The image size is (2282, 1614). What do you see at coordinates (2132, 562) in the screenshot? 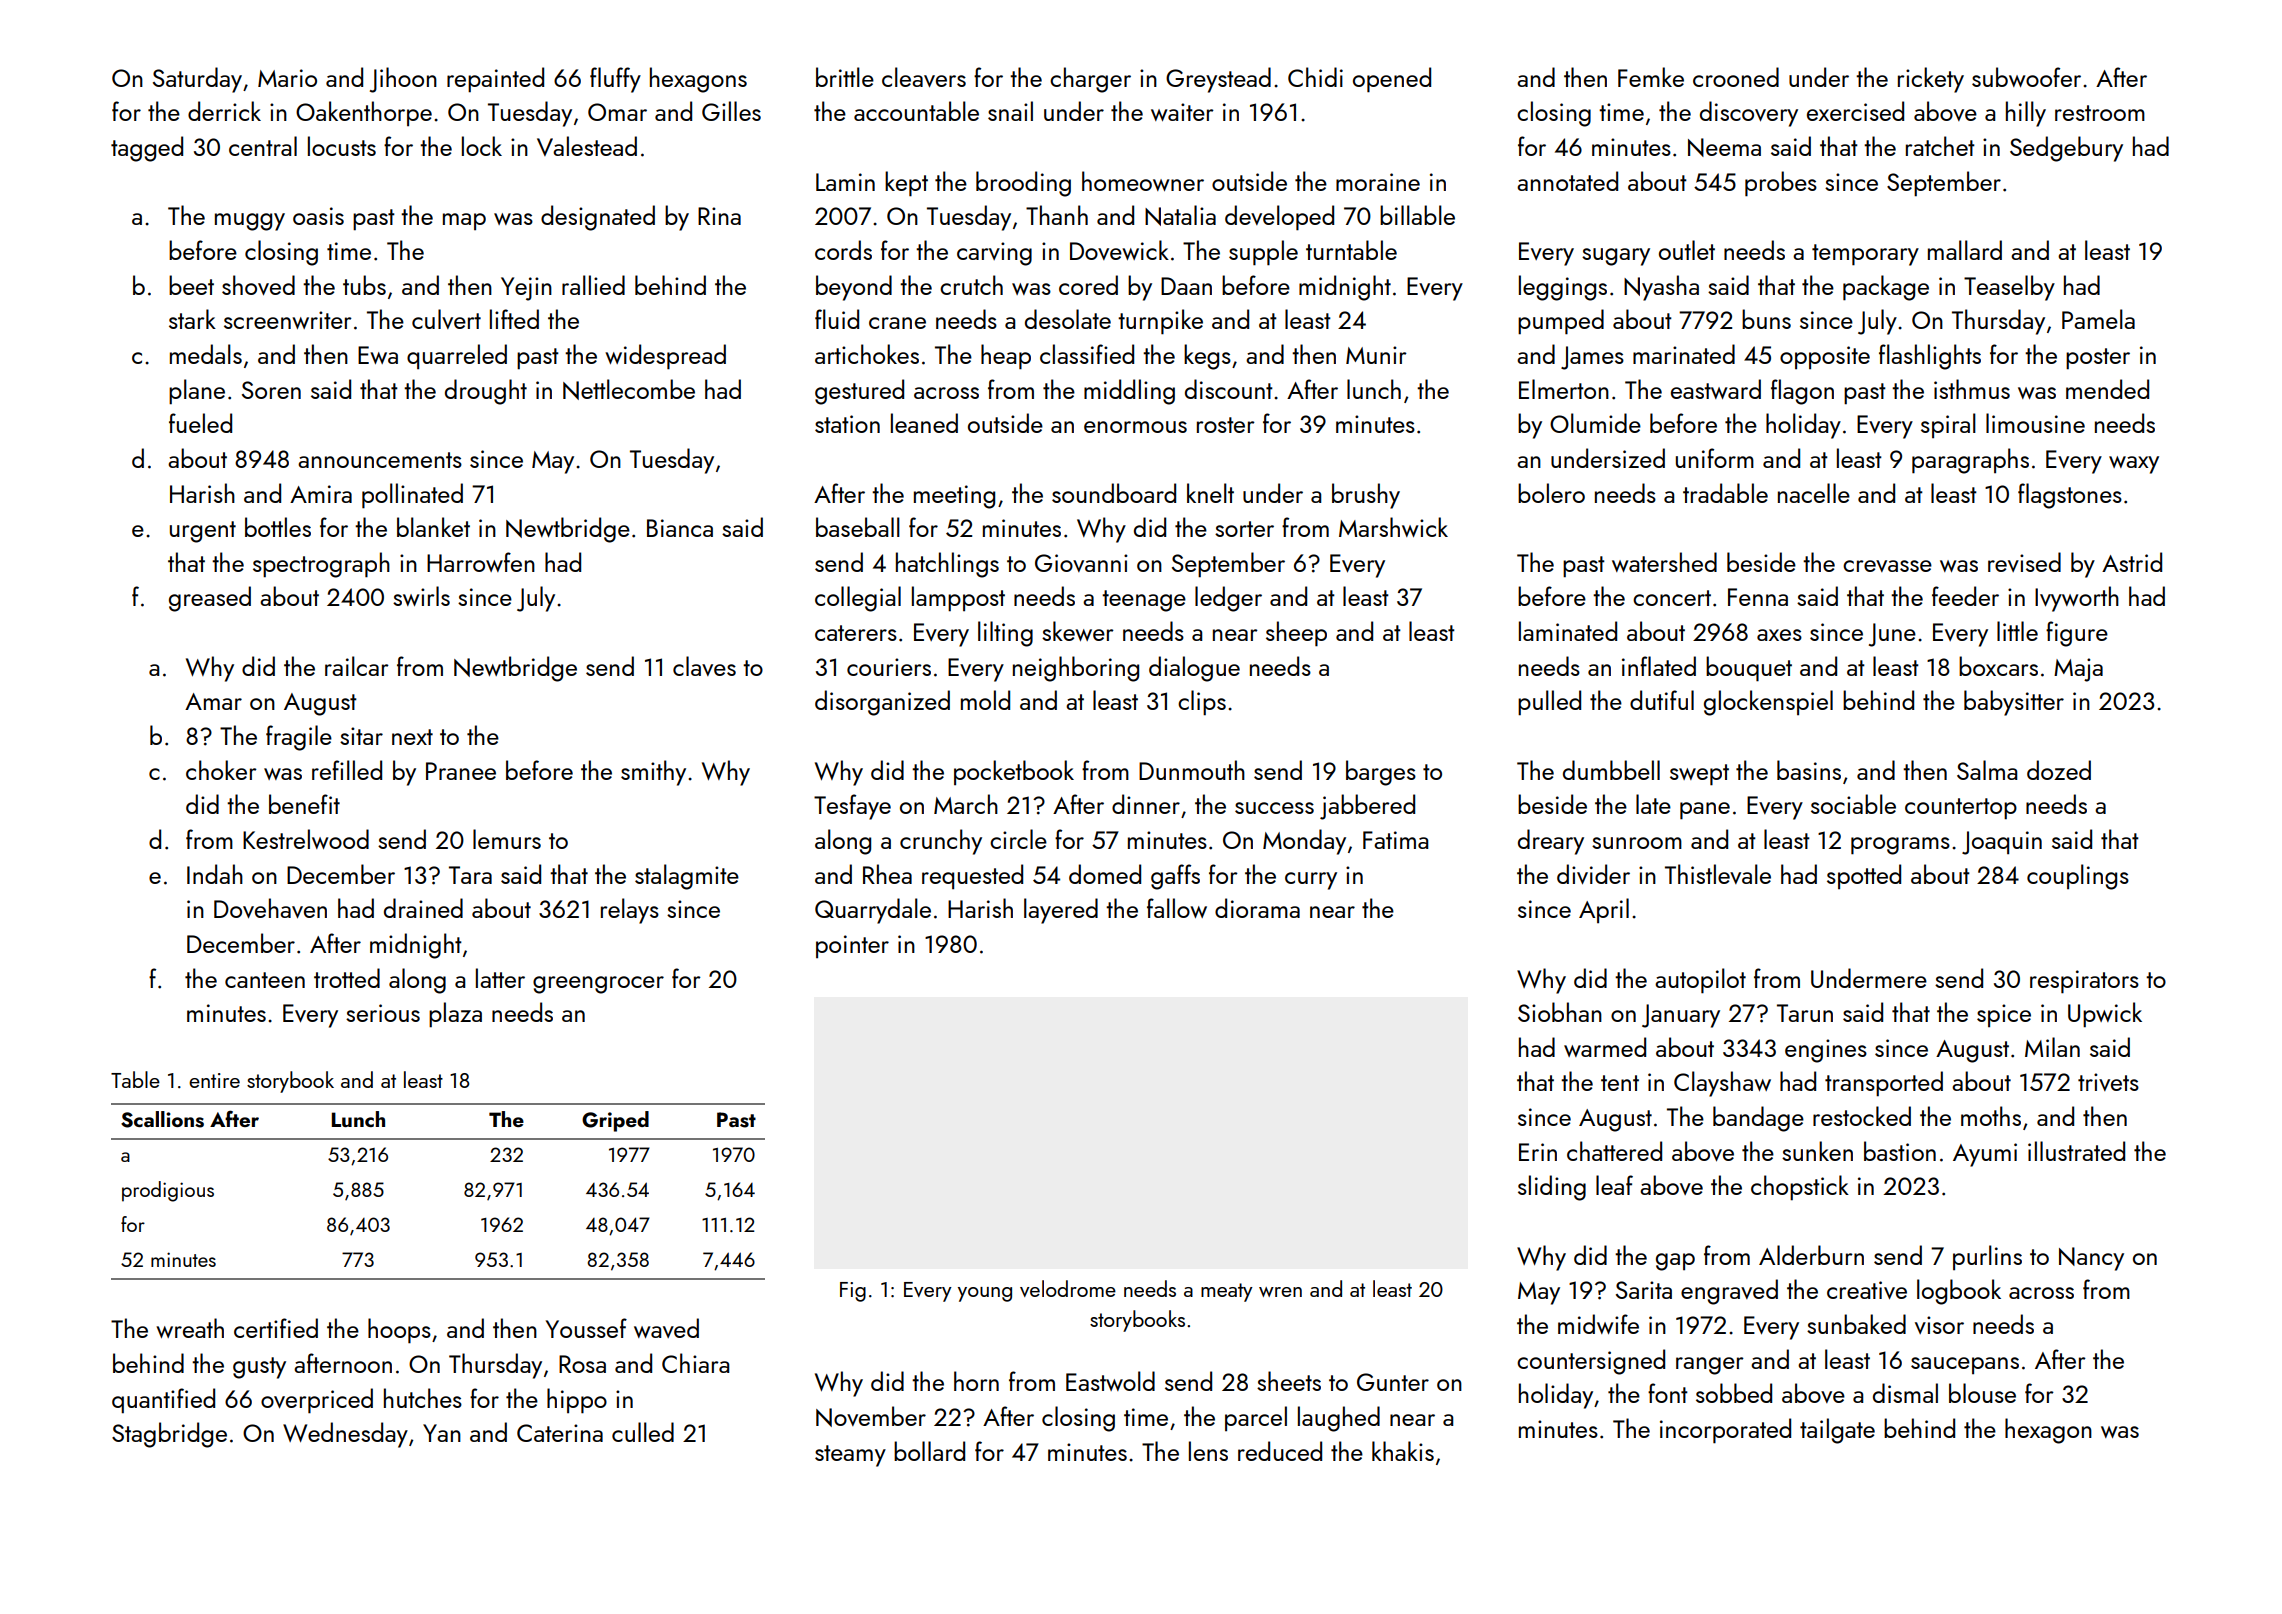
I see `Astrid` at bounding box center [2132, 562].
